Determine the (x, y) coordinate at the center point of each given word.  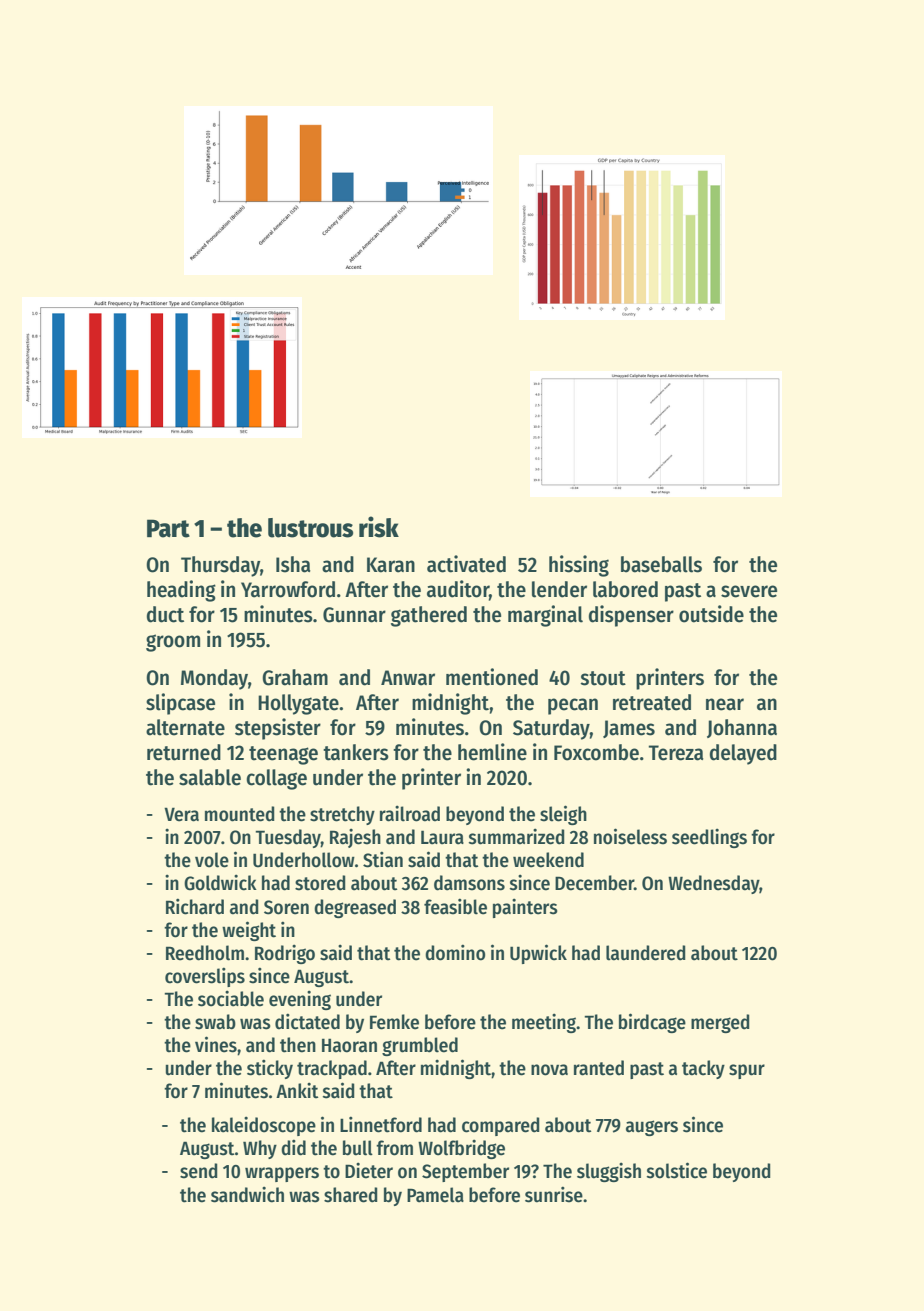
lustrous (310, 528)
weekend (548, 860)
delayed (743, 754)
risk (379, 527)
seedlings (709, 838)
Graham (295, 677)
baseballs (661, 564)
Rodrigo (285, 954)
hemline (492, 752)
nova (549, 1070)
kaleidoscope (264, 1126)
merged (720, 1023)
